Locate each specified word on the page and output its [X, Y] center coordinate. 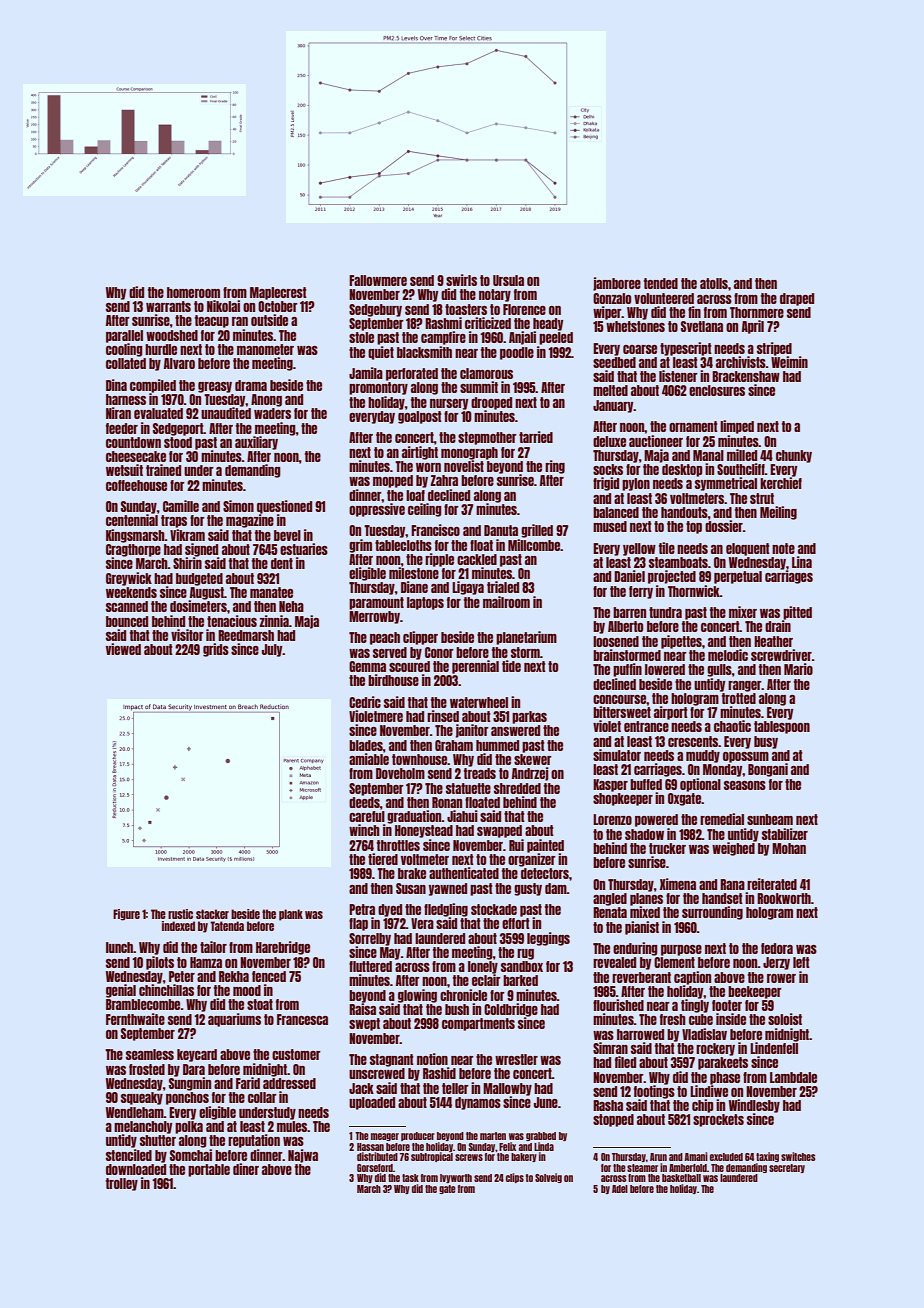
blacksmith [424, 352]
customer [296, 1054]
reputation [254, 1141]
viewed [123, 649]
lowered [665, 669]
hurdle [161, 349]
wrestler [516, 1059]
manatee [271, 592]
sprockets [718, 1120]
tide [511, 666]
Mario [798, 669]
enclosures [717, 390]
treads [480, 773]
